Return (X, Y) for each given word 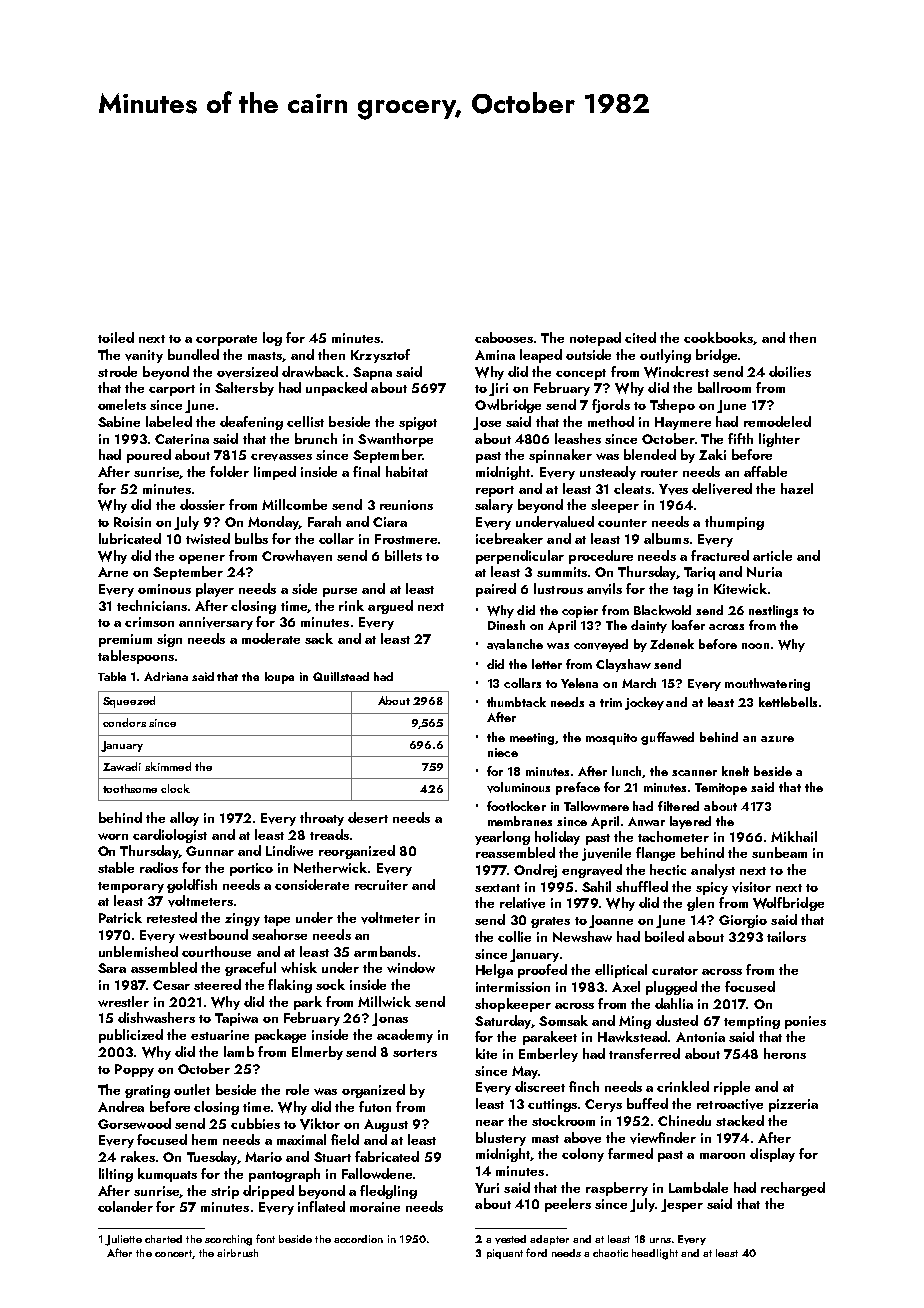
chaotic (610, 1253)
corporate (226, 340)
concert (173, 1253)
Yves (673, 489)
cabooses (504, 337)
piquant (505, 1254)
